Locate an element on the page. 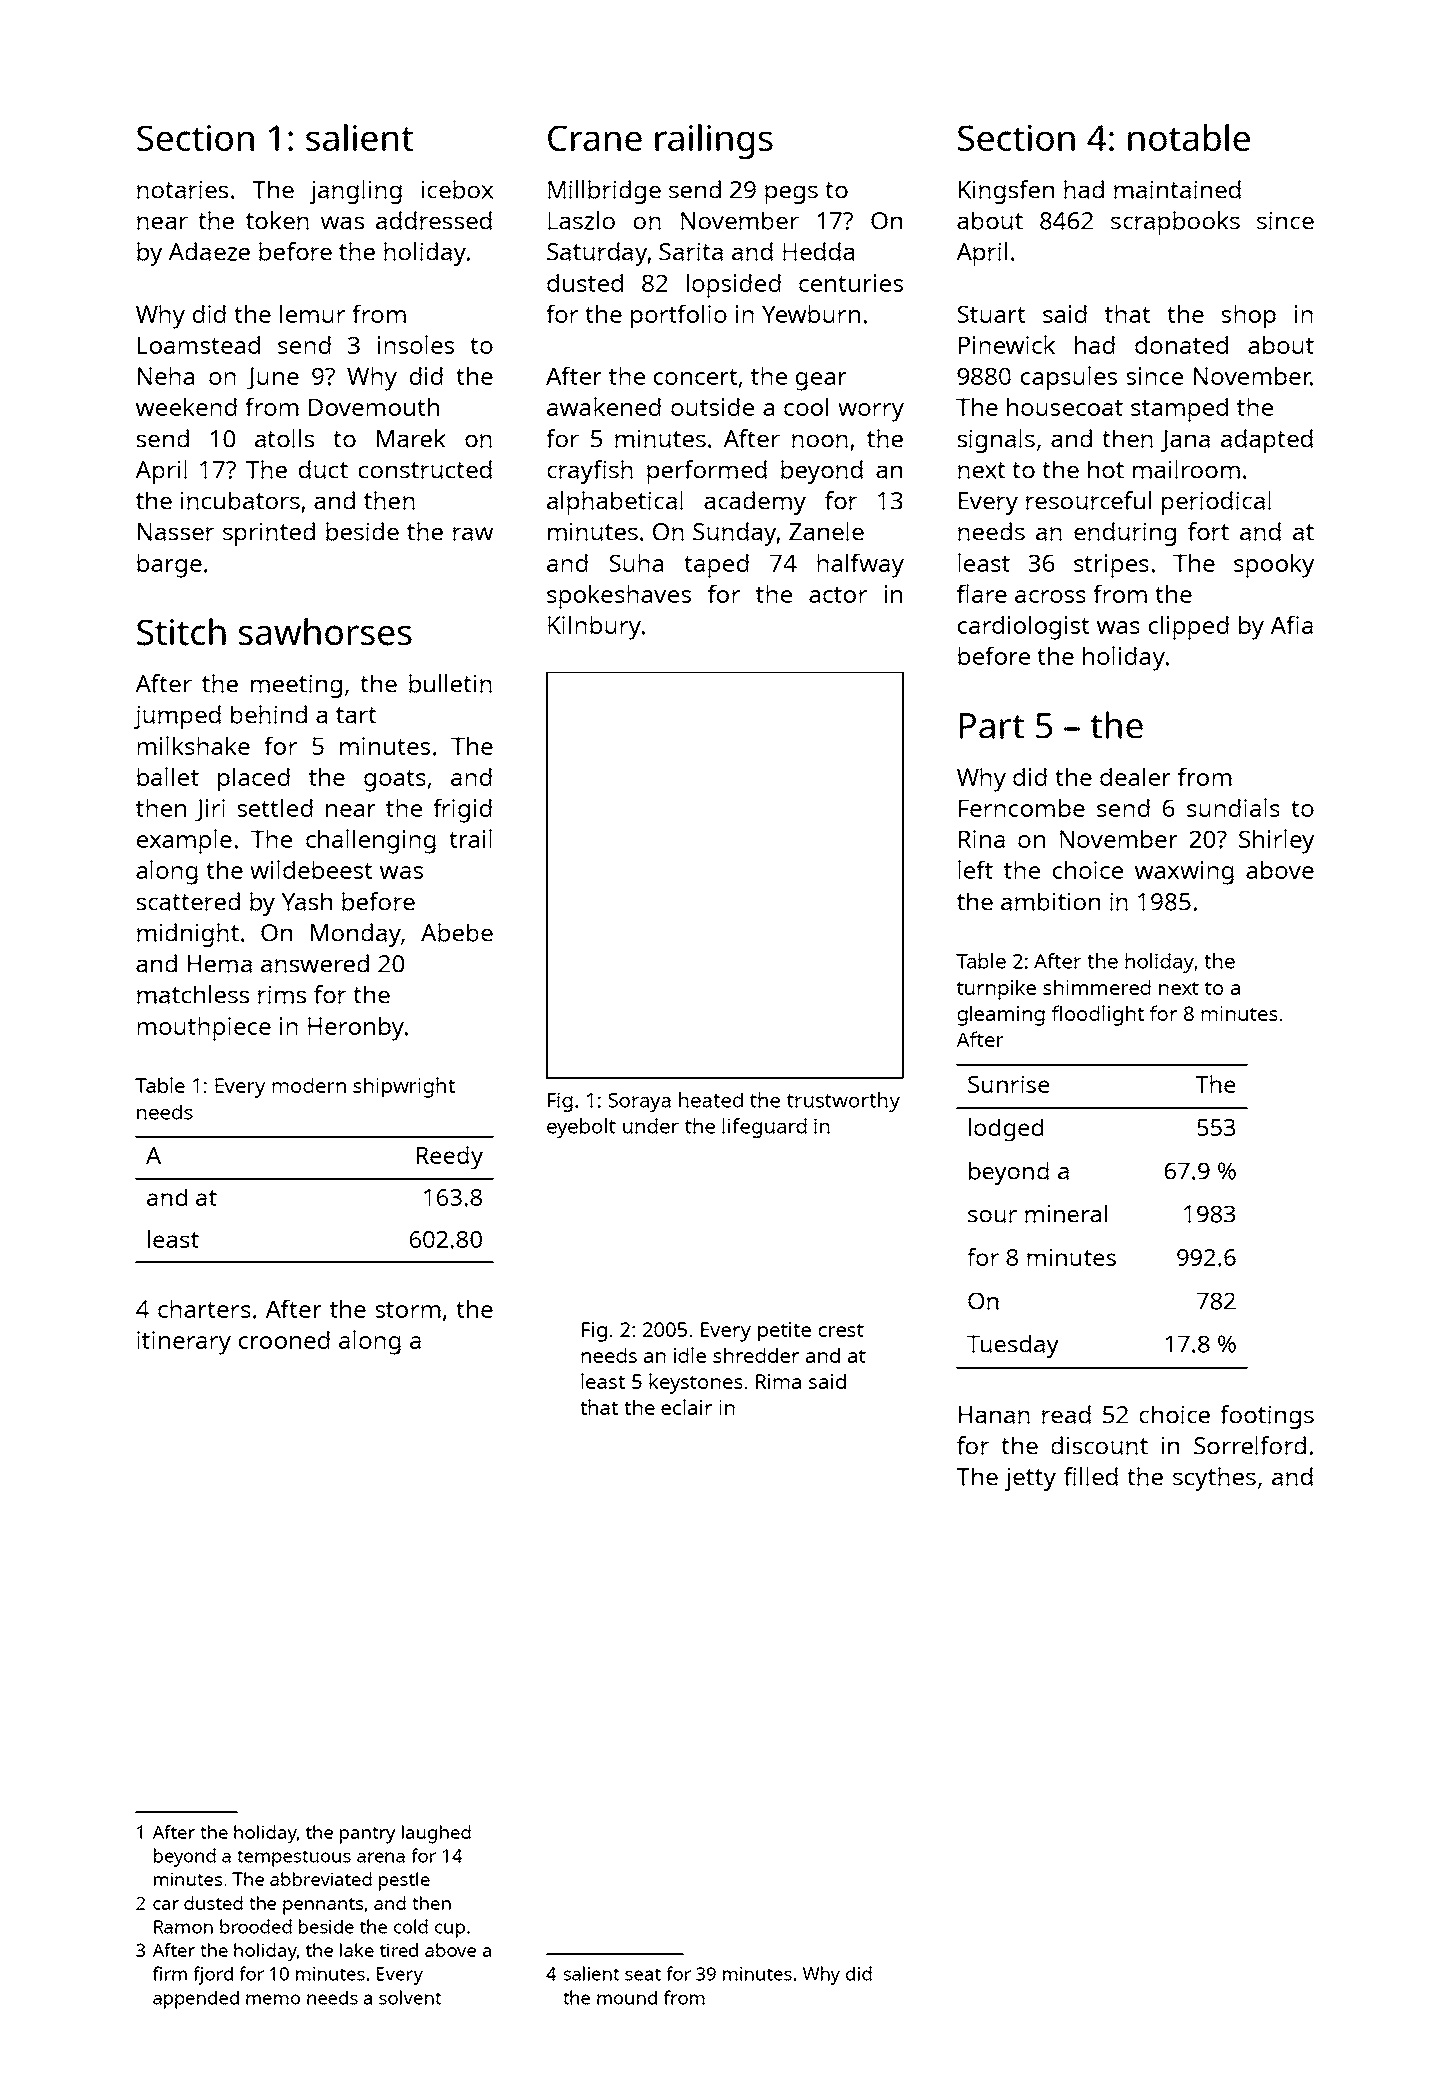 This document has height=2100, width=1450. spooky is located at coordinates (1274, 565).
